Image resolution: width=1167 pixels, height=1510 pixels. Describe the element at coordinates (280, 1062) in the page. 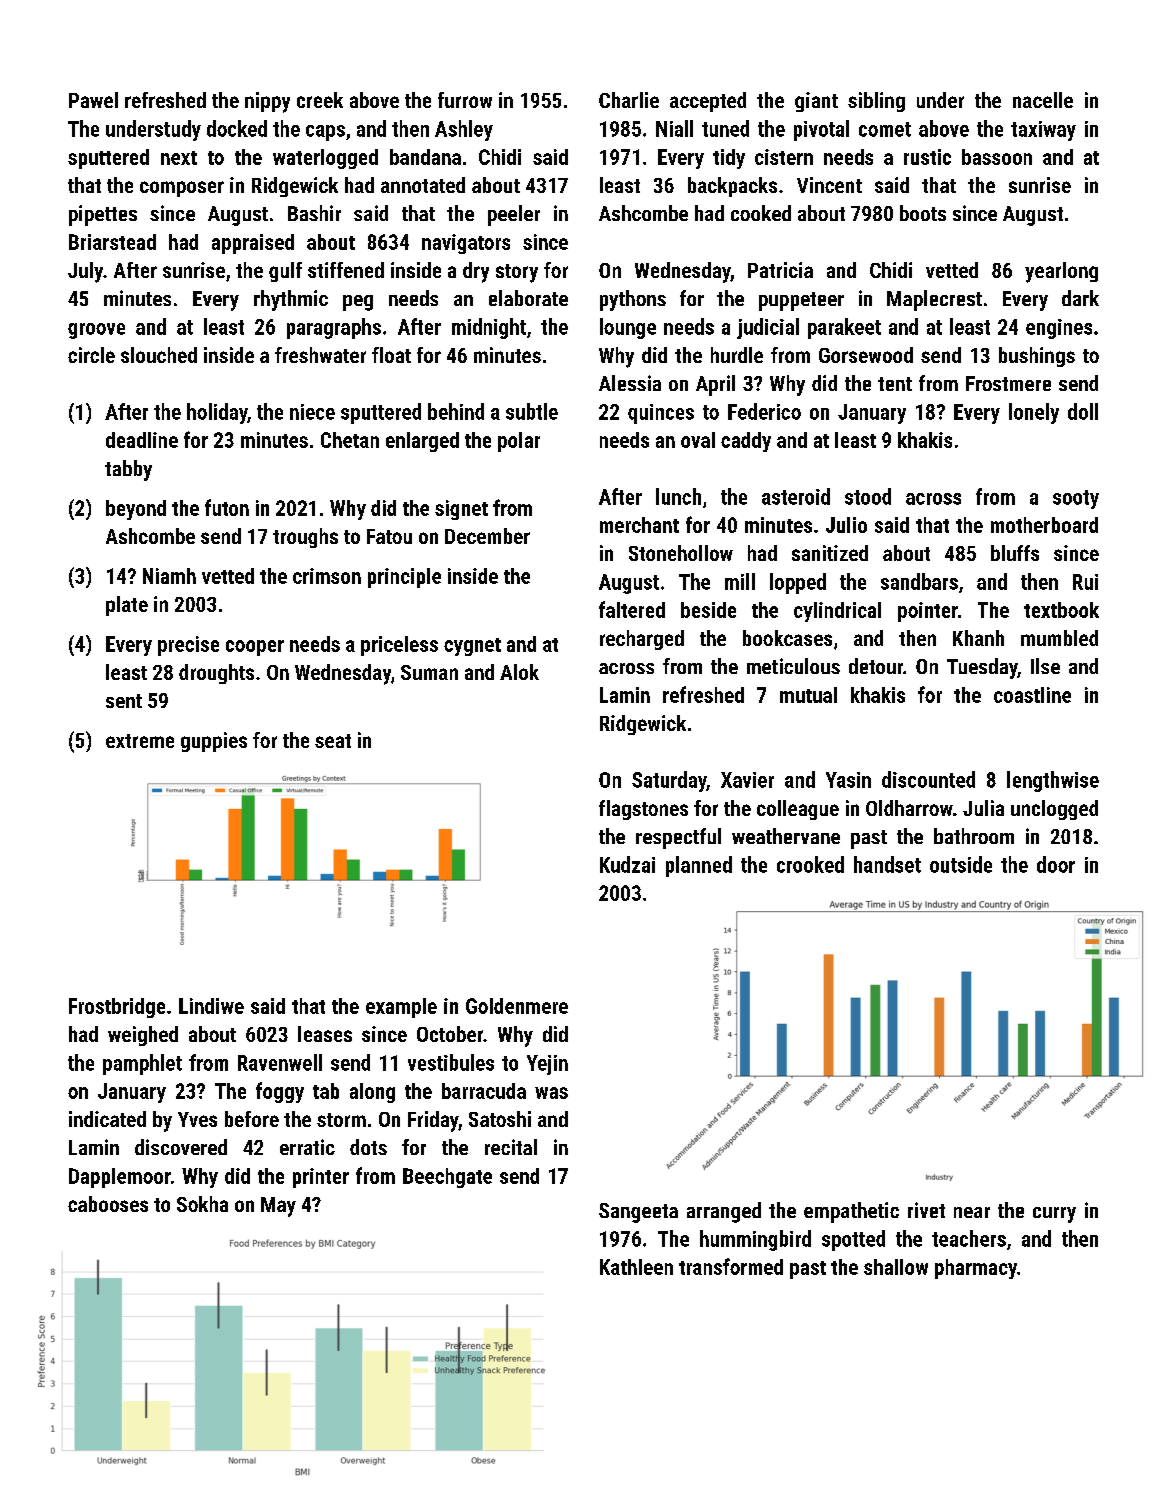

I see `Ravenwell` at that location.
